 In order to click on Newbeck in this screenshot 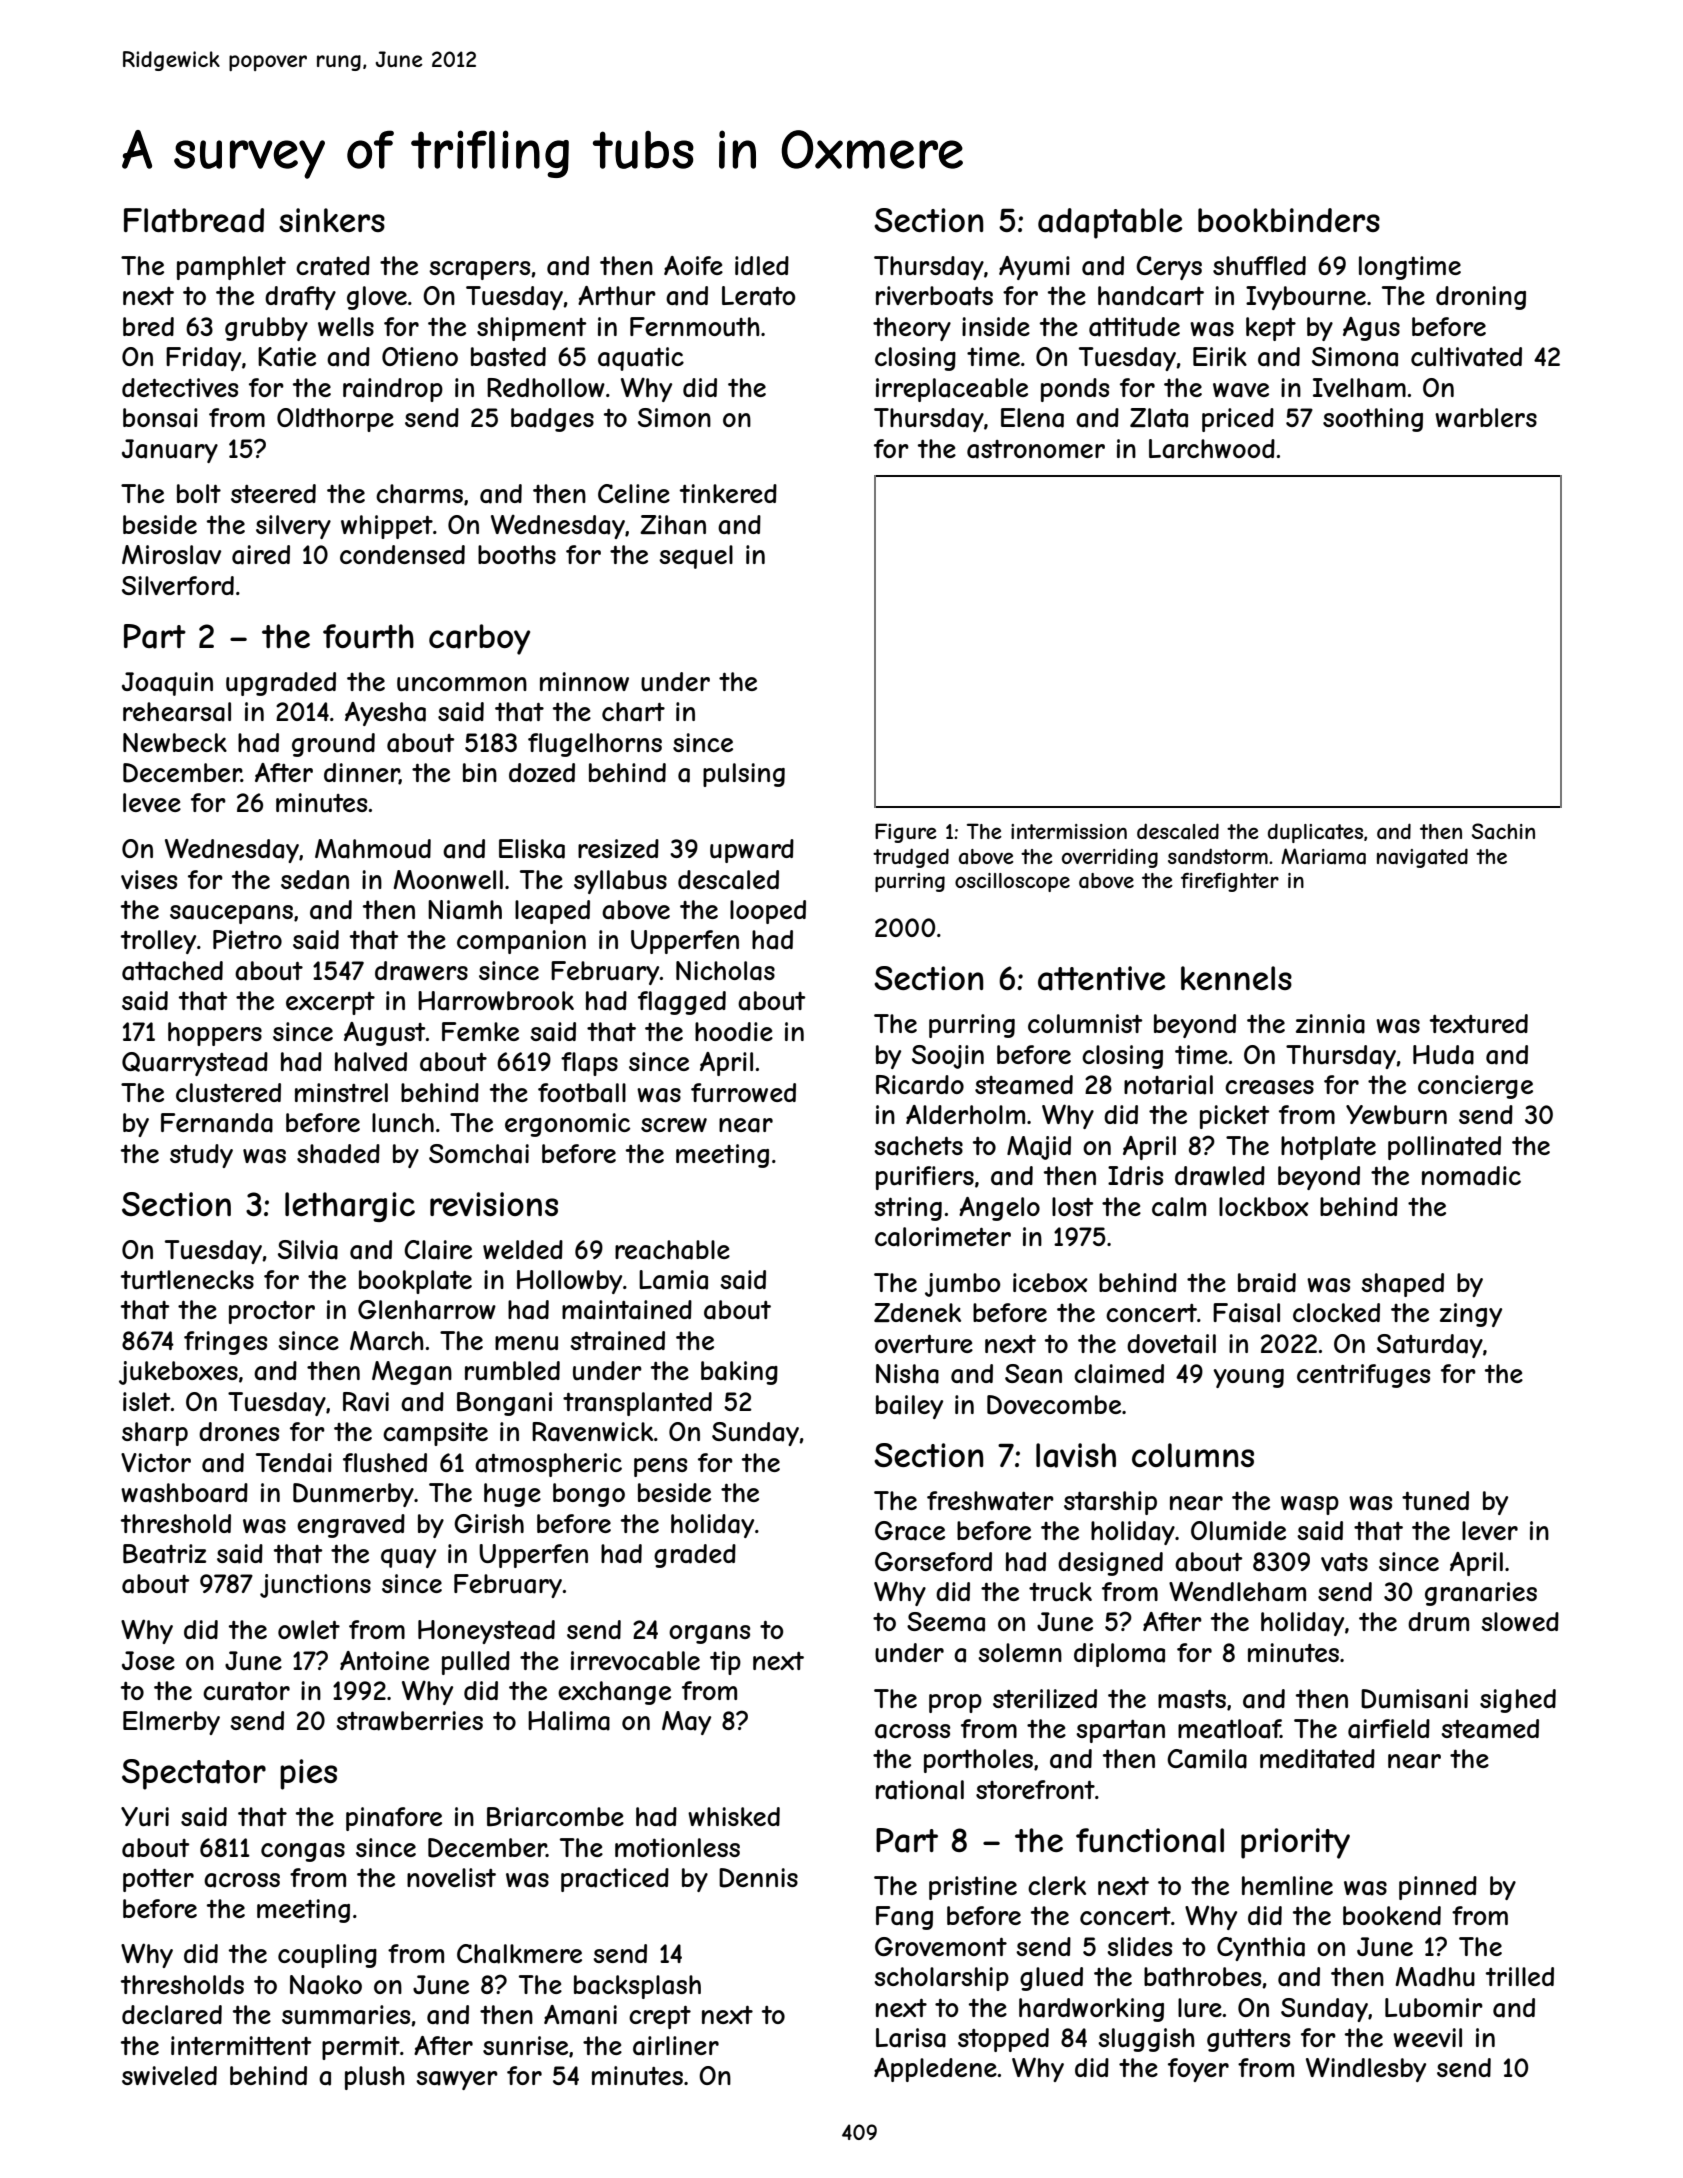, I will do `click(175, 742)`.
